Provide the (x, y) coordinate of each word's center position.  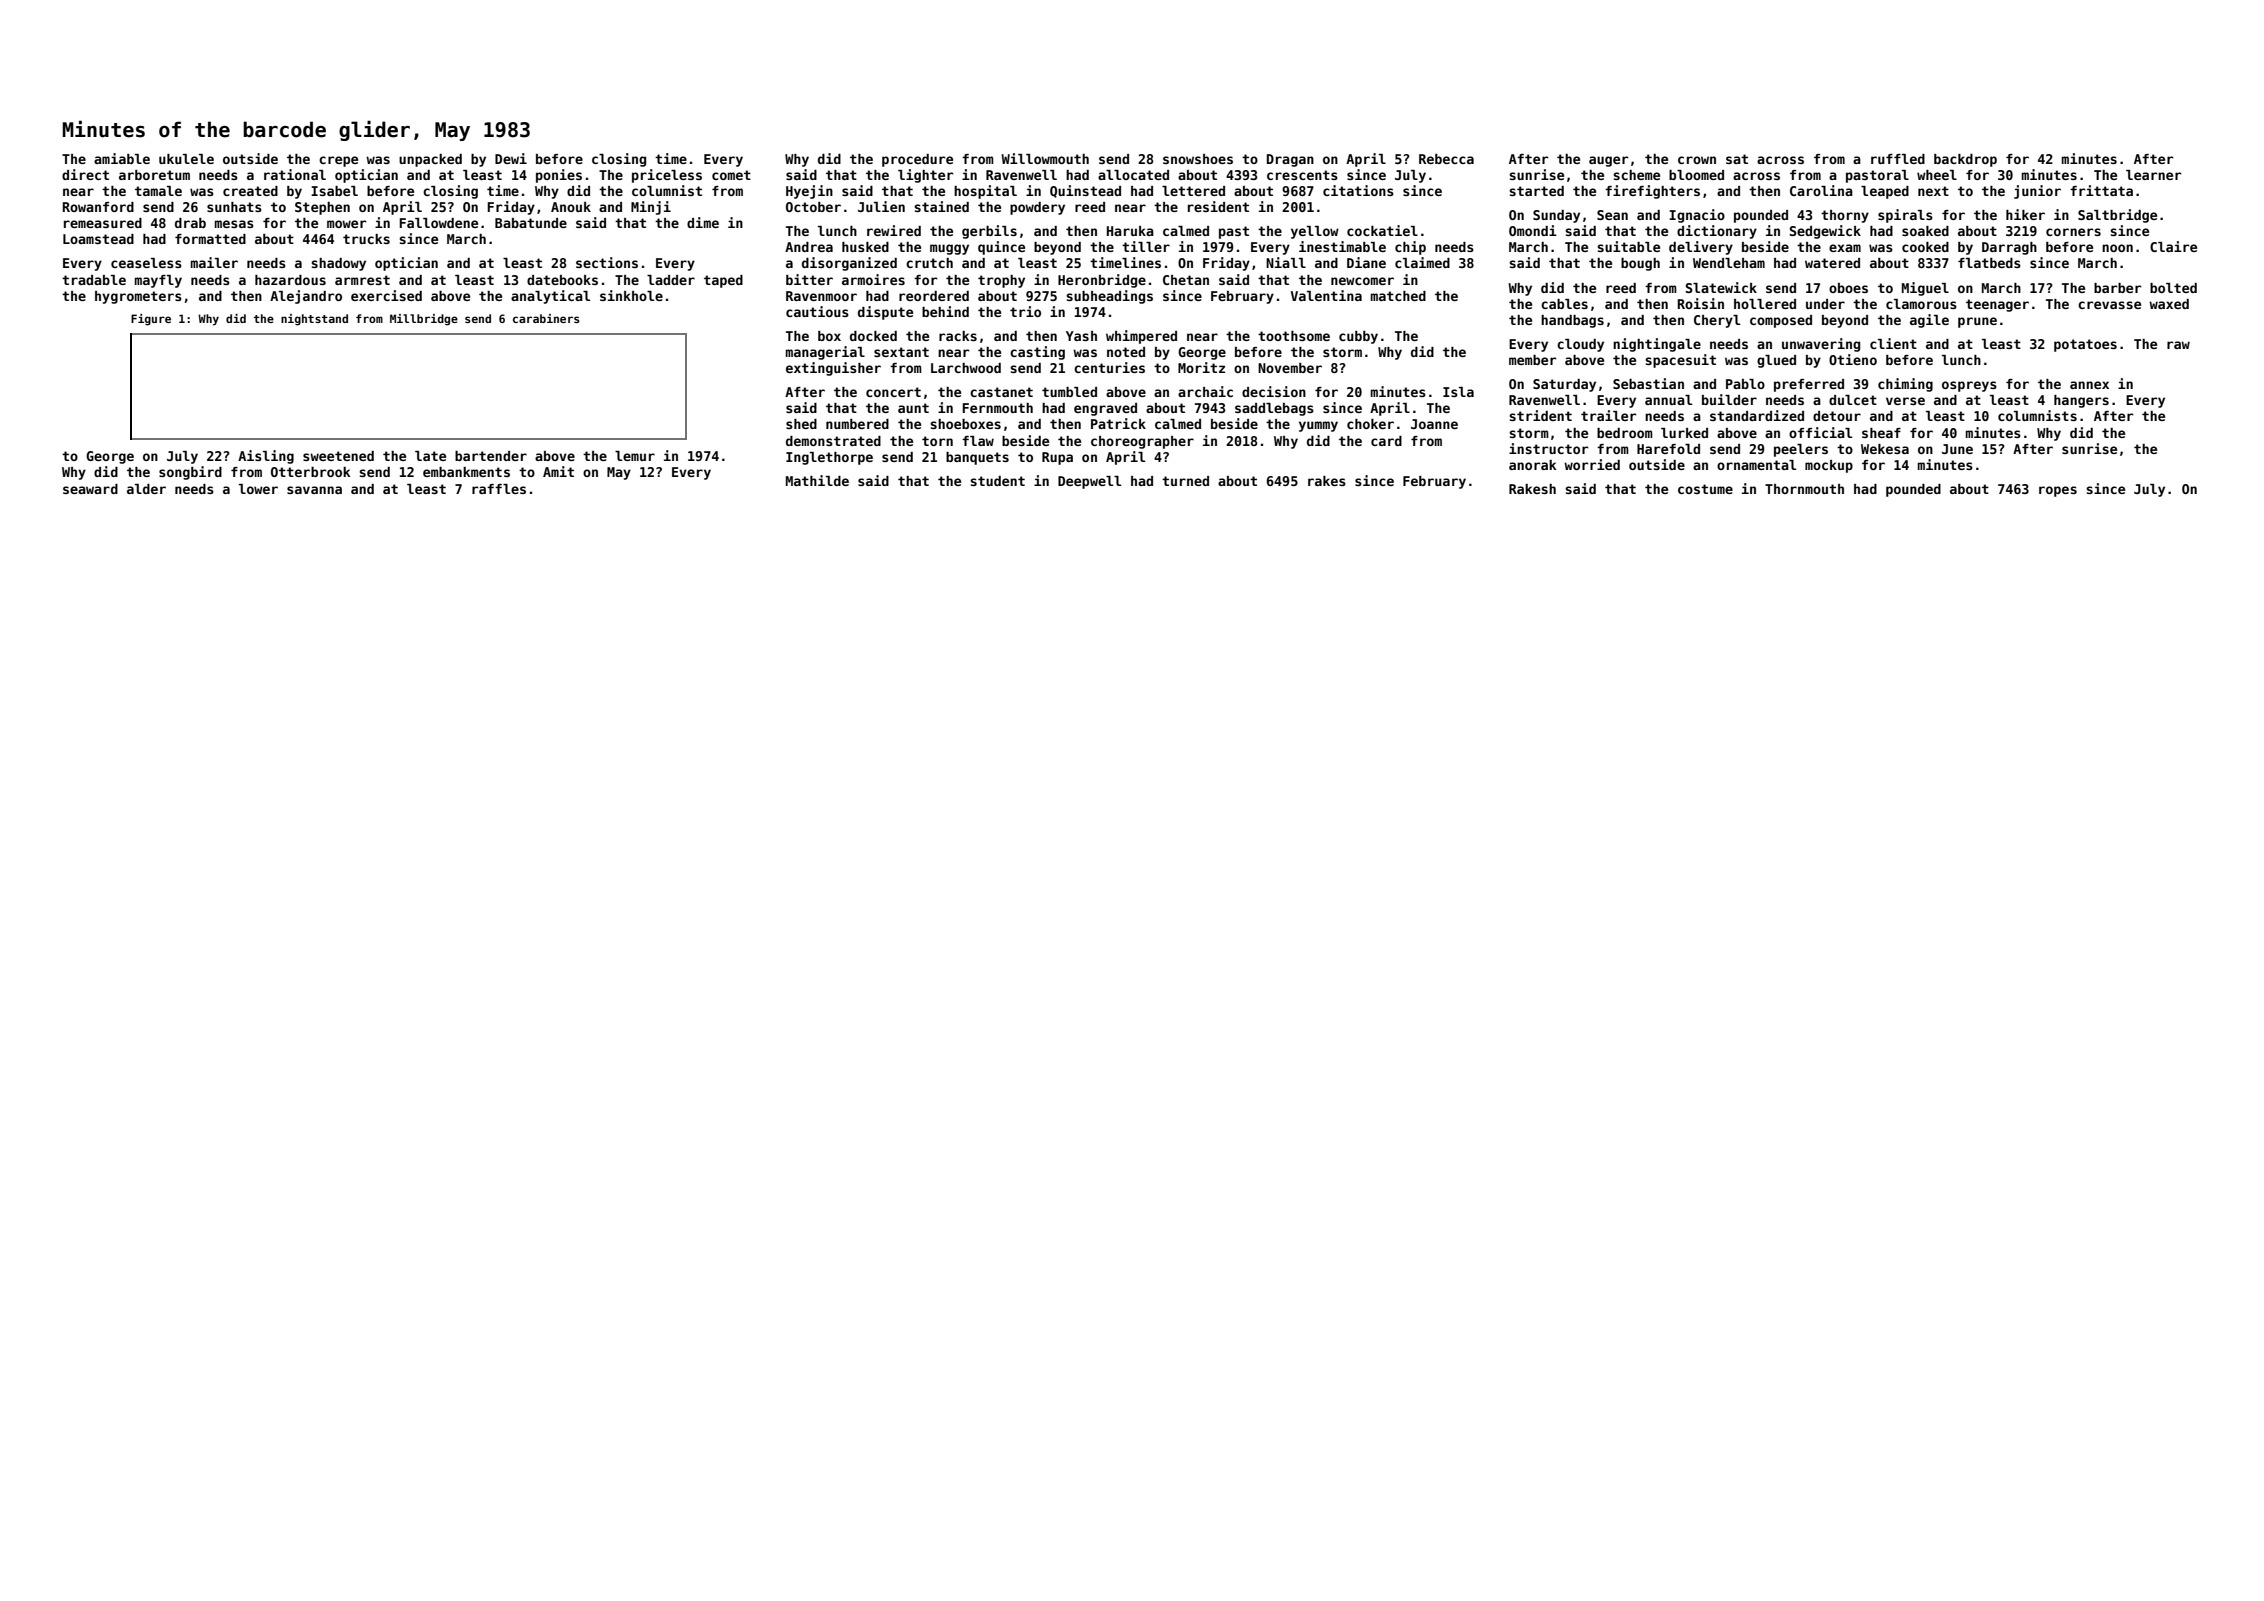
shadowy (338, 264)
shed (801, 424)
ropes (2058, 491)
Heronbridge (1102, 281)
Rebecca (1446, 159)
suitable (1628, 246)
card (1386, 441)
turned (1185, 481)
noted (1126, 352)
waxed (2169, 304)
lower (258, 489)
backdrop (1965, 160)
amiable (122, 158)
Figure (151, 320)
